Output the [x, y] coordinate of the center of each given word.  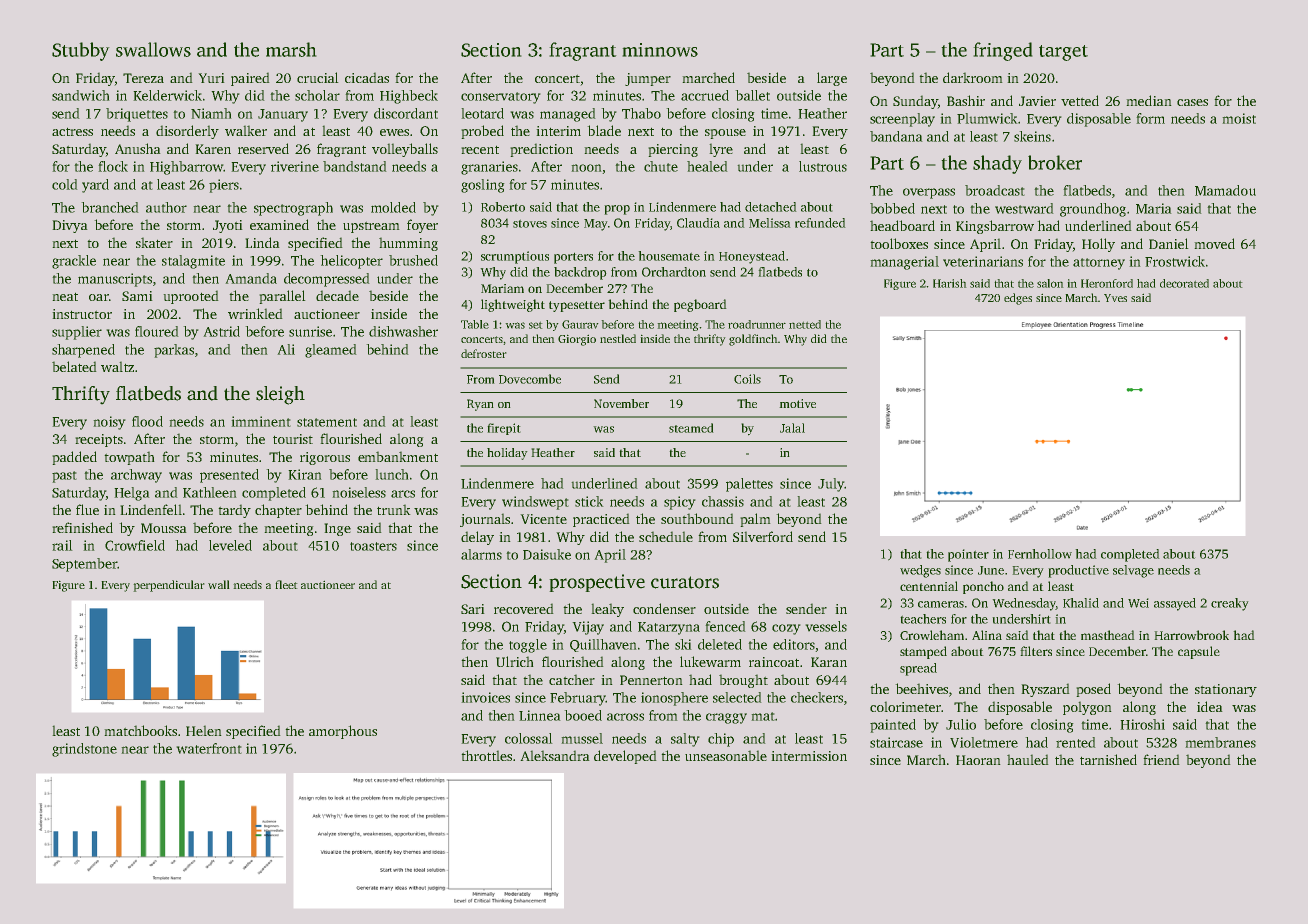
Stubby [81, 51]
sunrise [310, 331]
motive [797, 403]
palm [755, 520]
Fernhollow [1040, 554]
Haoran [978, 760]
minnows [660, 50]
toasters [373, 546]
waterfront [209, 748]
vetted [1080, 100]
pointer [968, 555]
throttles [486, 755]
